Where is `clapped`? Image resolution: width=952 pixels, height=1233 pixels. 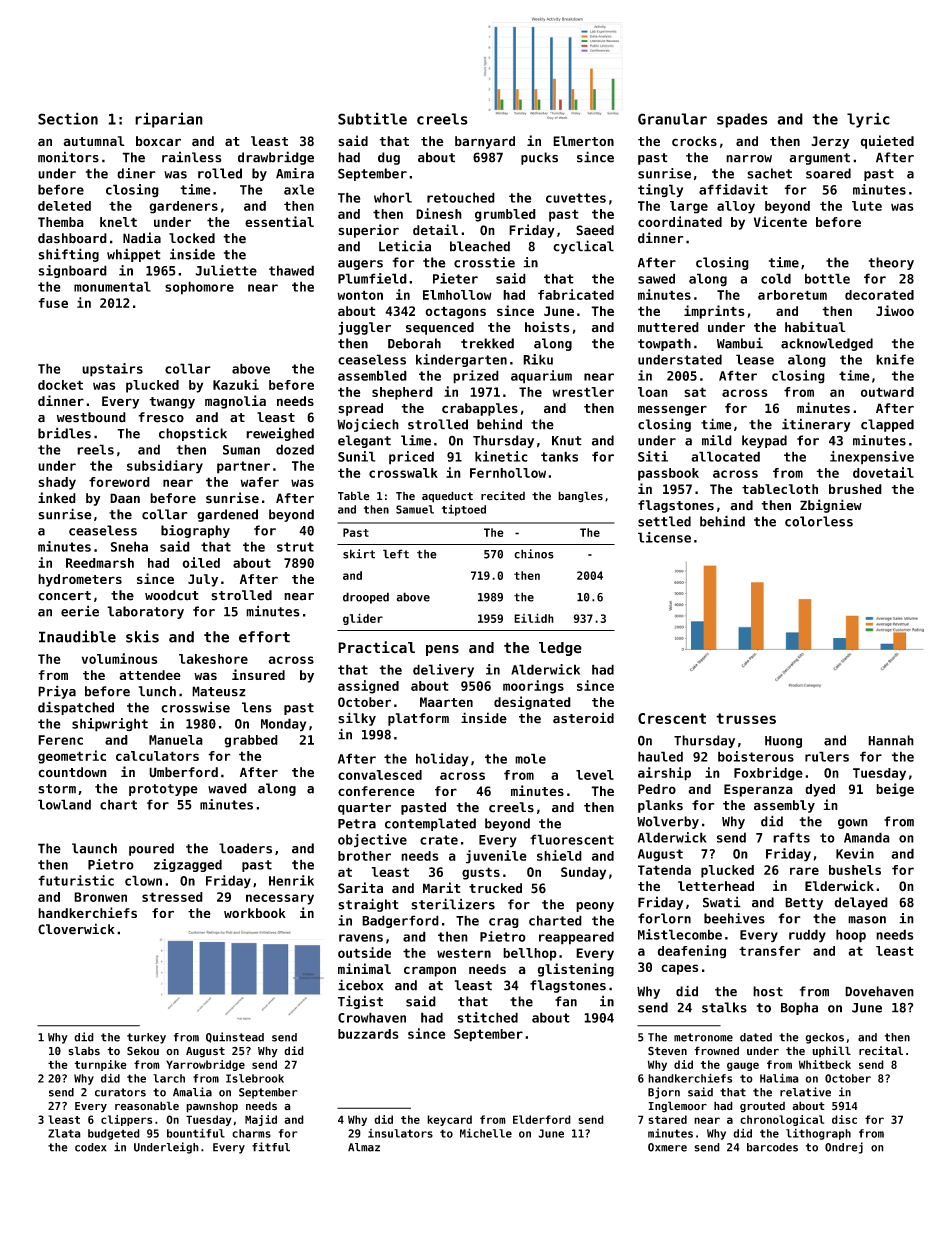 clapped is located at coordinates (887, 425).
